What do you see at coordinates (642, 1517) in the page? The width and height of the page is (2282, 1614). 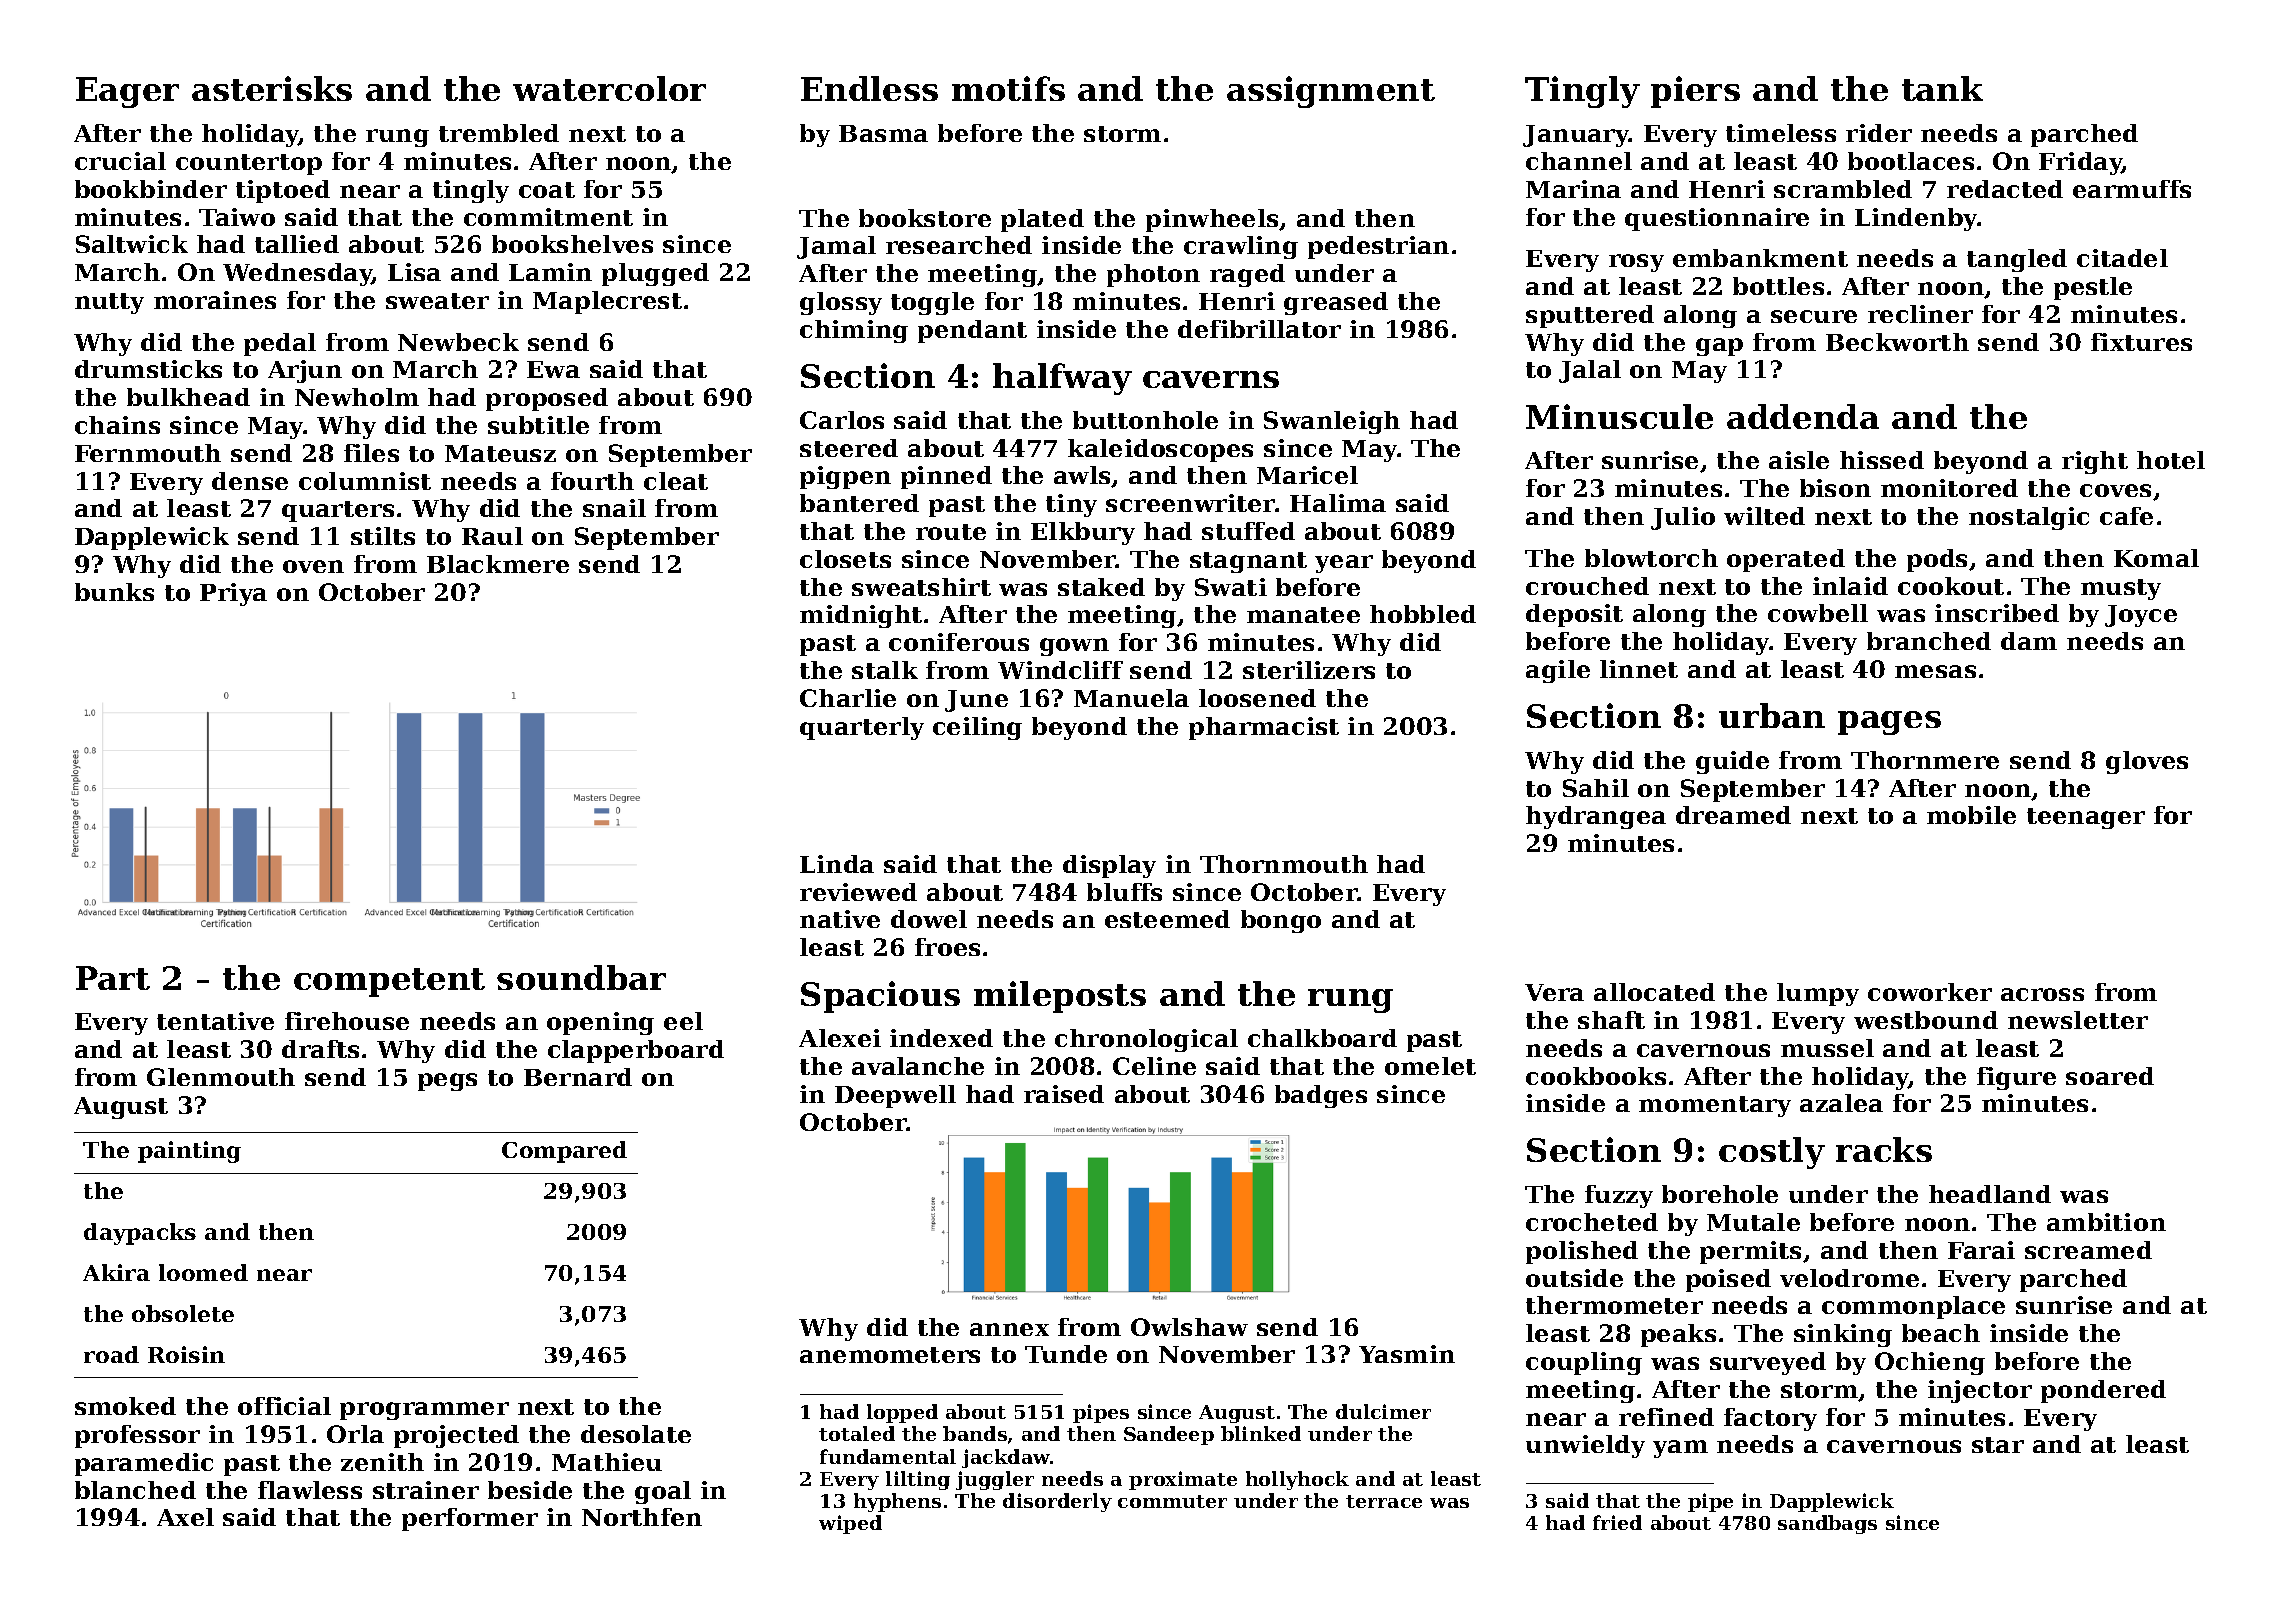 I see `Northfen` at bounding box center [642, 1517].
